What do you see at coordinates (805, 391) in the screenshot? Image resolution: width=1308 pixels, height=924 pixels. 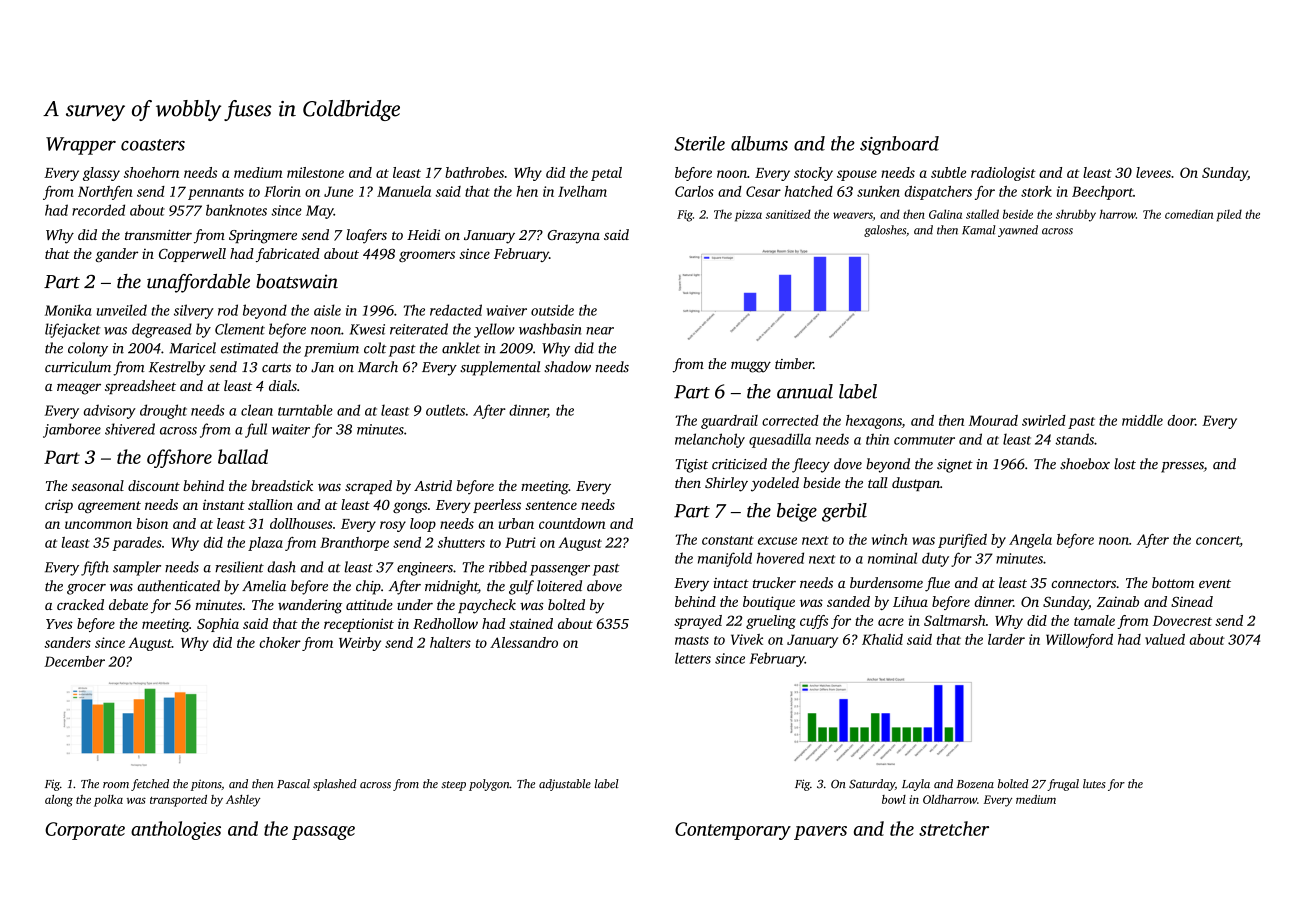 I see `annual` at bounding box center [805, 391].
